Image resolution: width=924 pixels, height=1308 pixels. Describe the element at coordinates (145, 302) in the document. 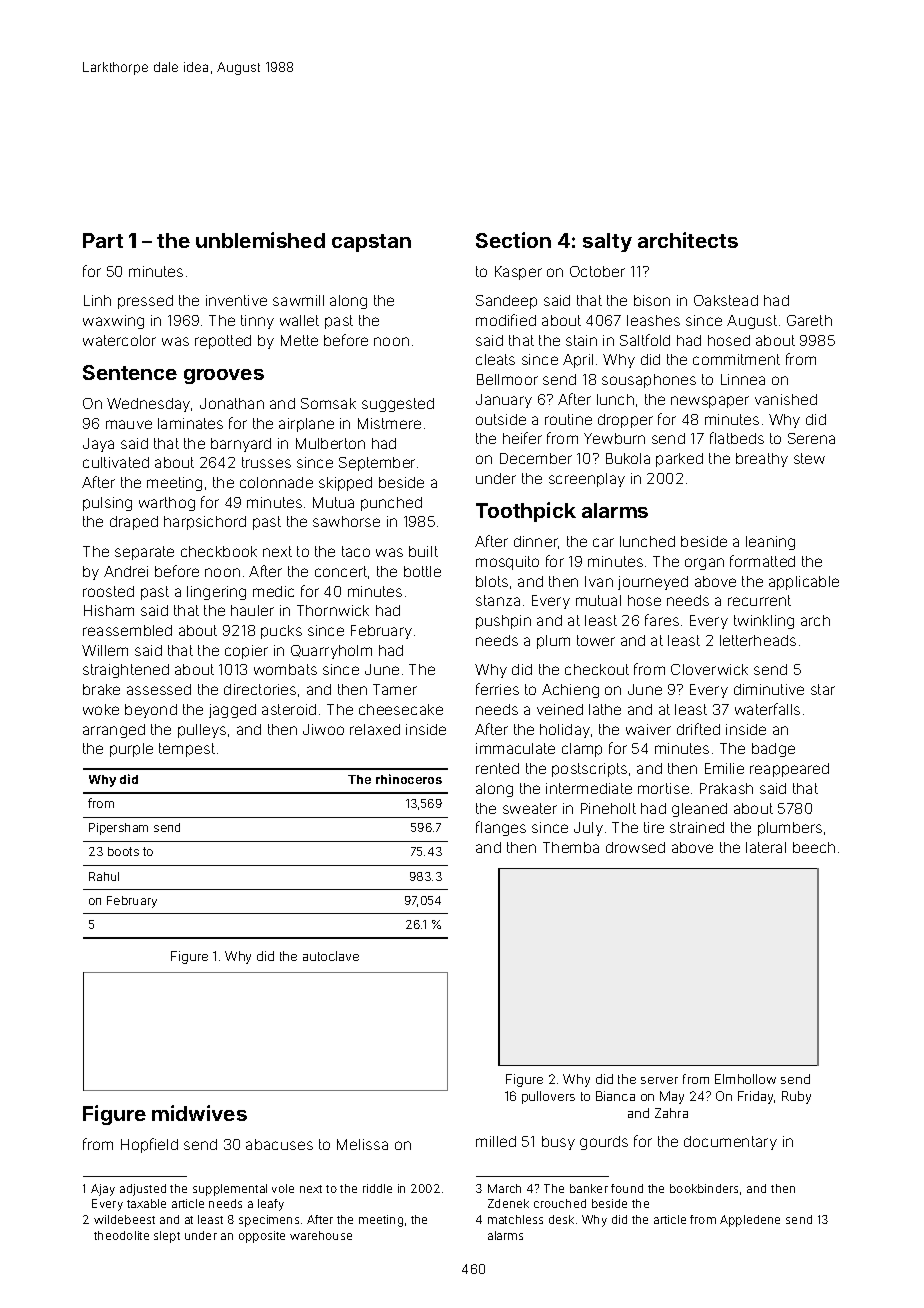

I see `pressed` at that location.
